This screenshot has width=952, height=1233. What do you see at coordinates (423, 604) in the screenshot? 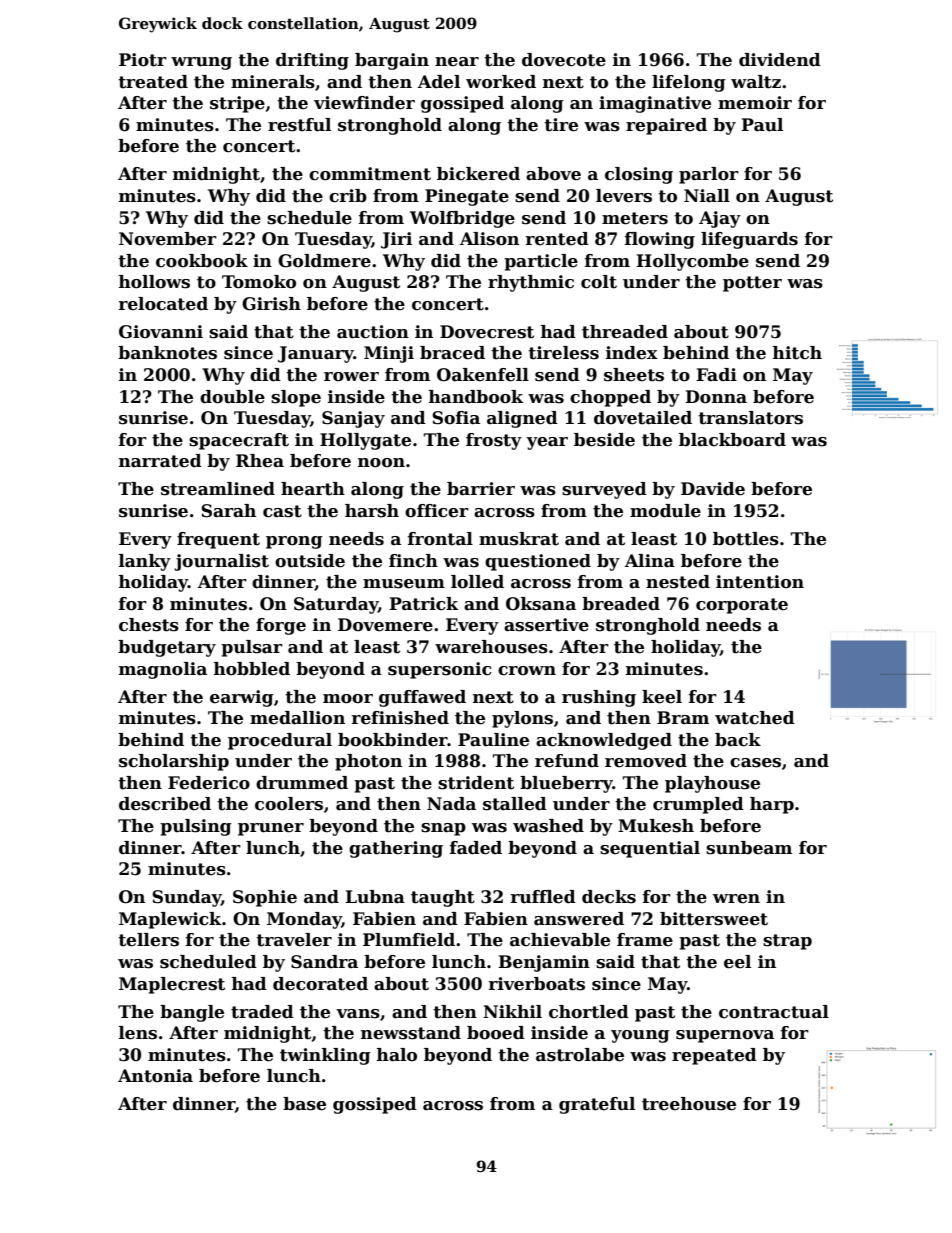
I see `Patrick` at bounding box center [423, 604].
